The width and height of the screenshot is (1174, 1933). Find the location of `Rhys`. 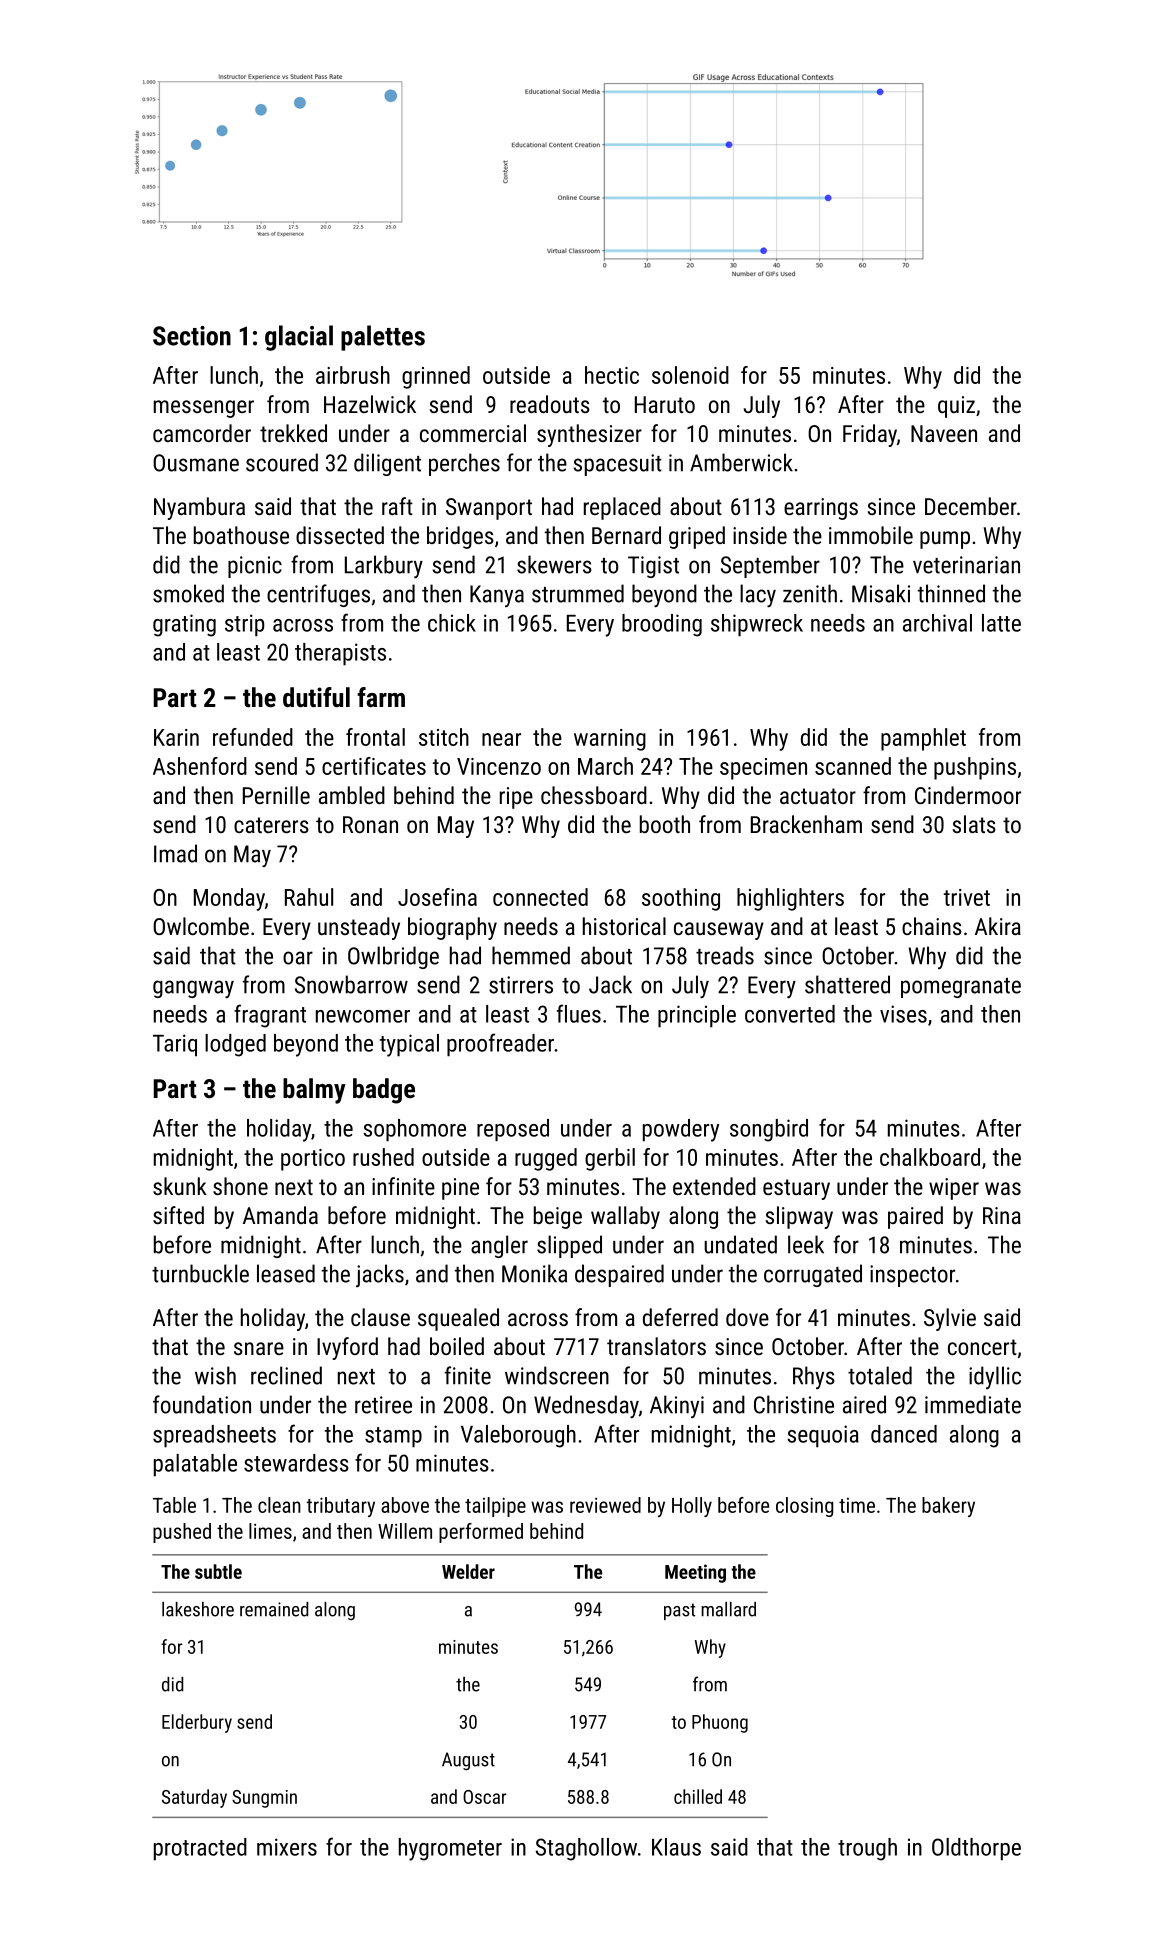

Rhys is located at coordinates (814, 1377).
